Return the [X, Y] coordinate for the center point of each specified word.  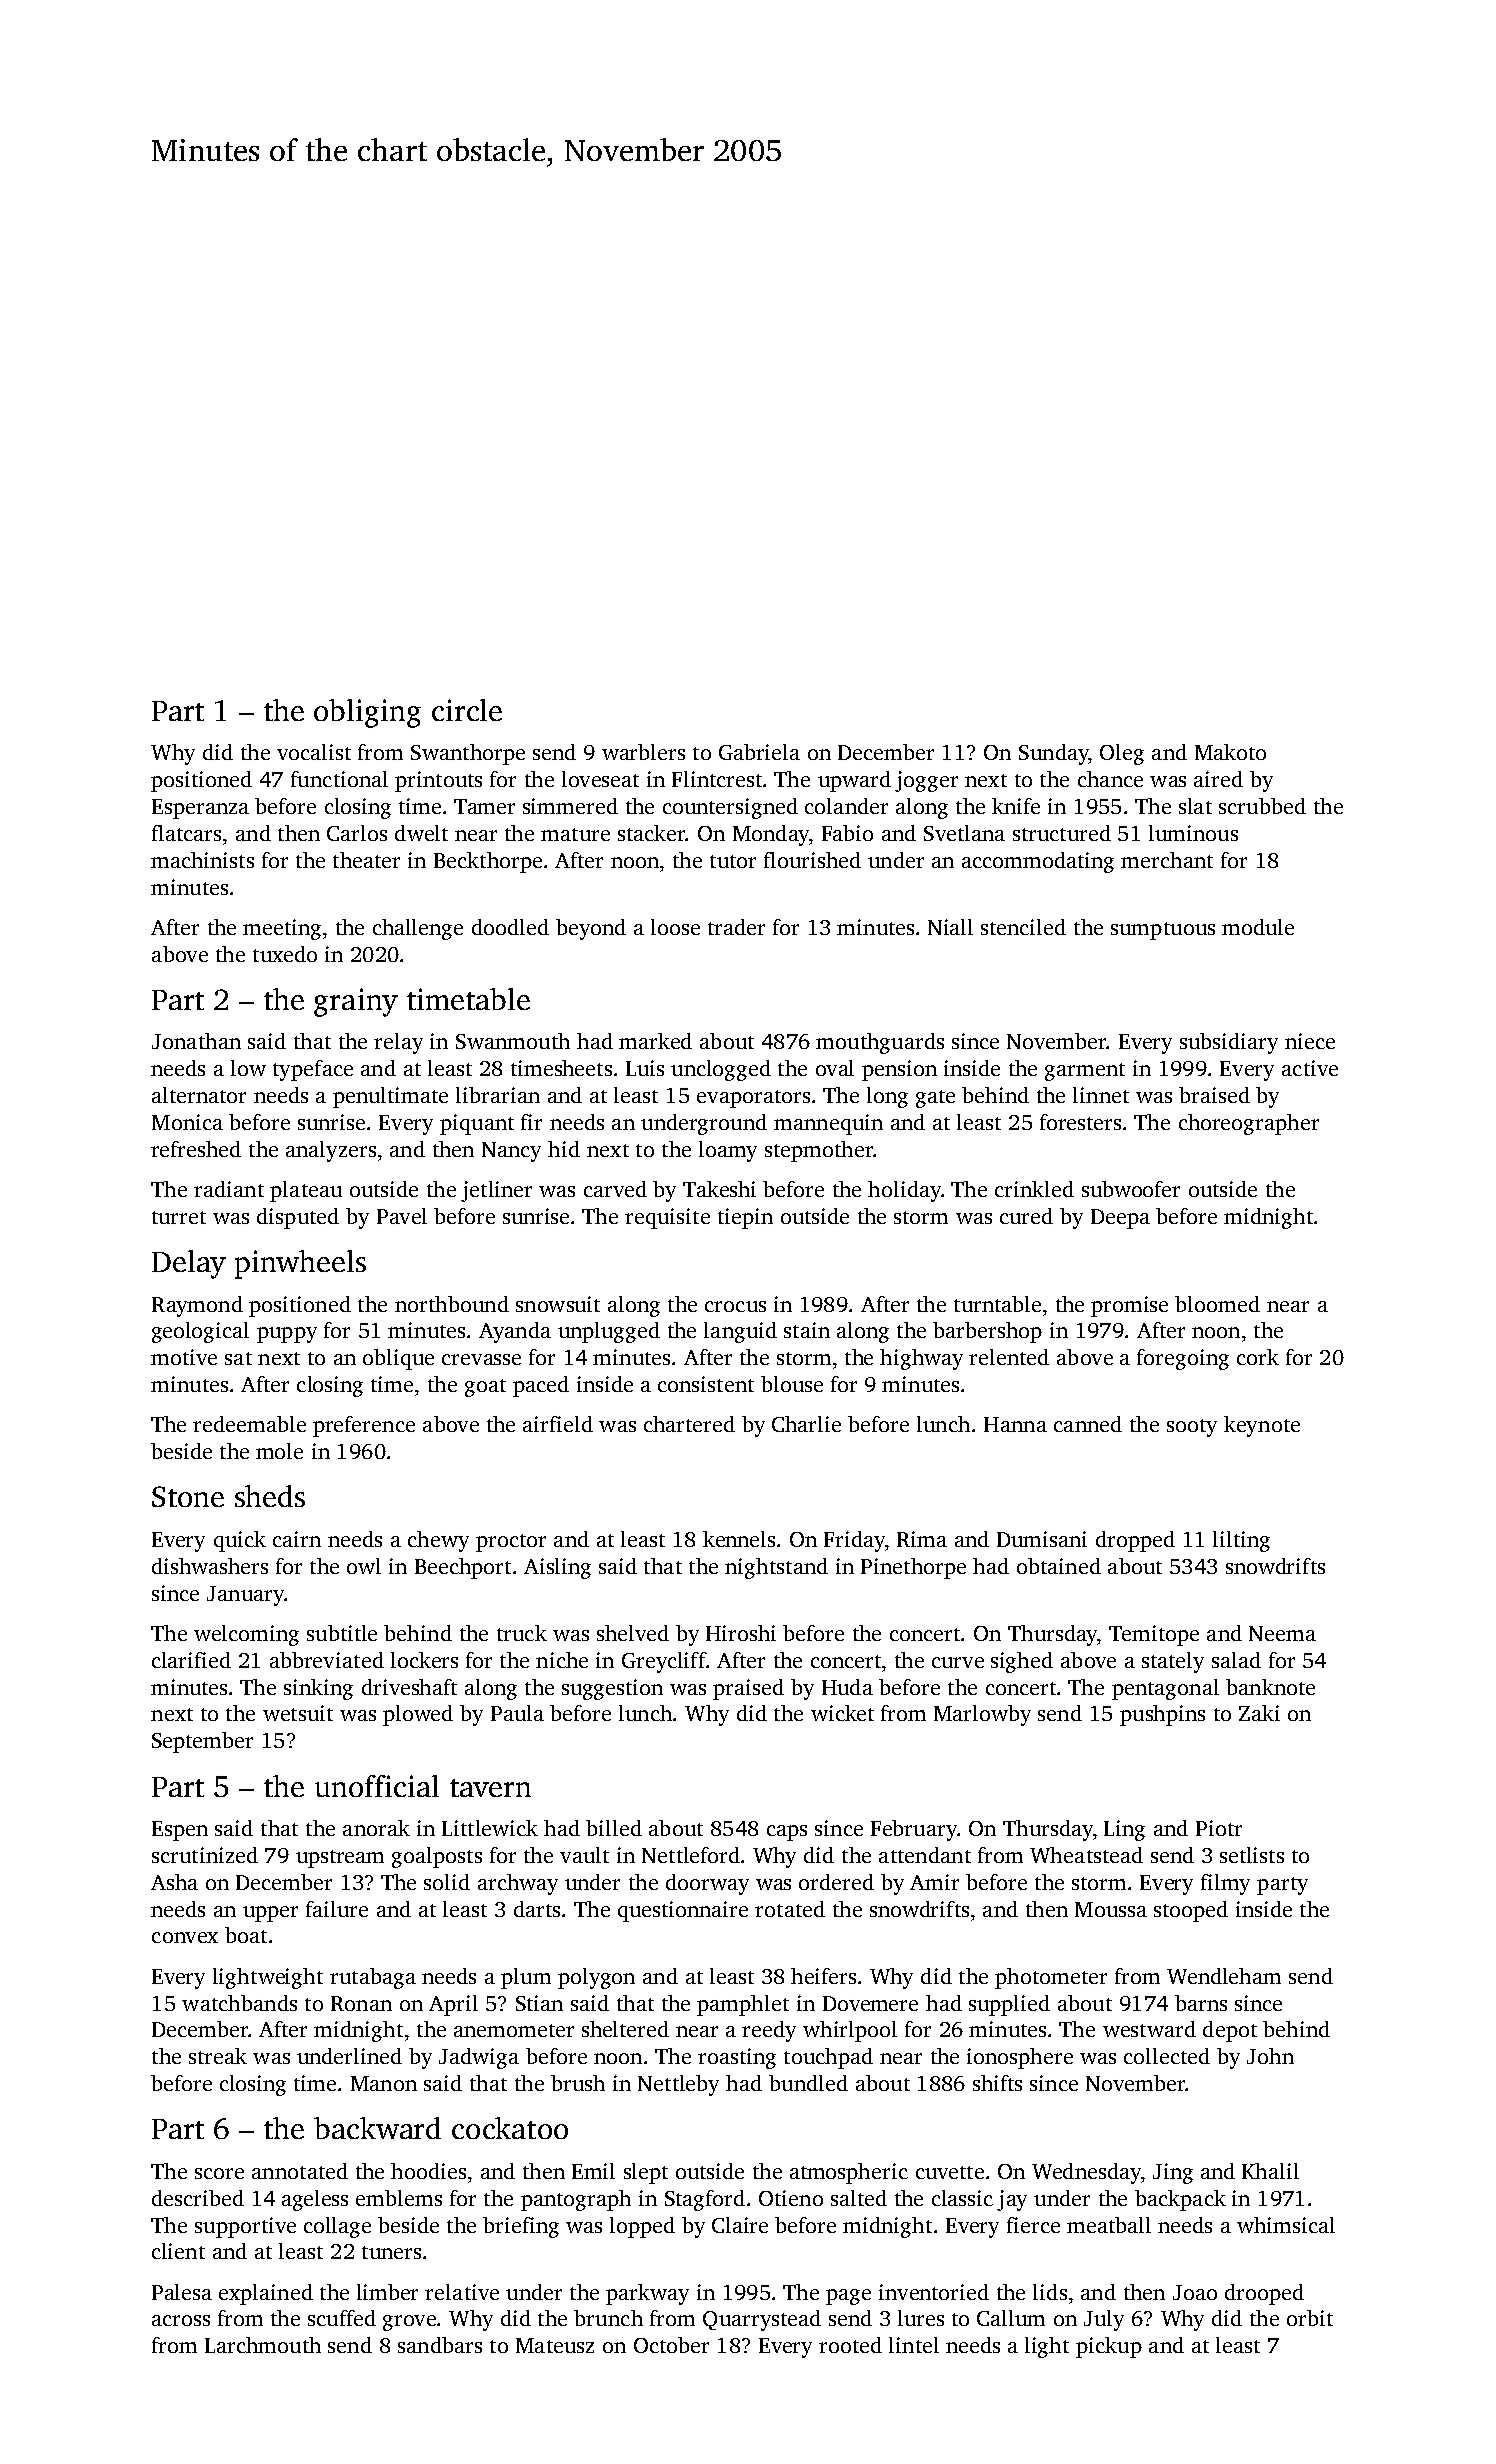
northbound [452, 1304]
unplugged [609, 1332]
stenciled [1023, 927]
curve [958, 1662]
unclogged [721, 1070]
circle [467, 710]
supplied [1009, 2005]
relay [398, 1043]
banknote [1270, 1687]
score [219, 2173]
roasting [737, 2058]
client [178, 2251]
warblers [643, 752]
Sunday [1054, 754]
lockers [424, 1660]
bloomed [1217, 1304]
